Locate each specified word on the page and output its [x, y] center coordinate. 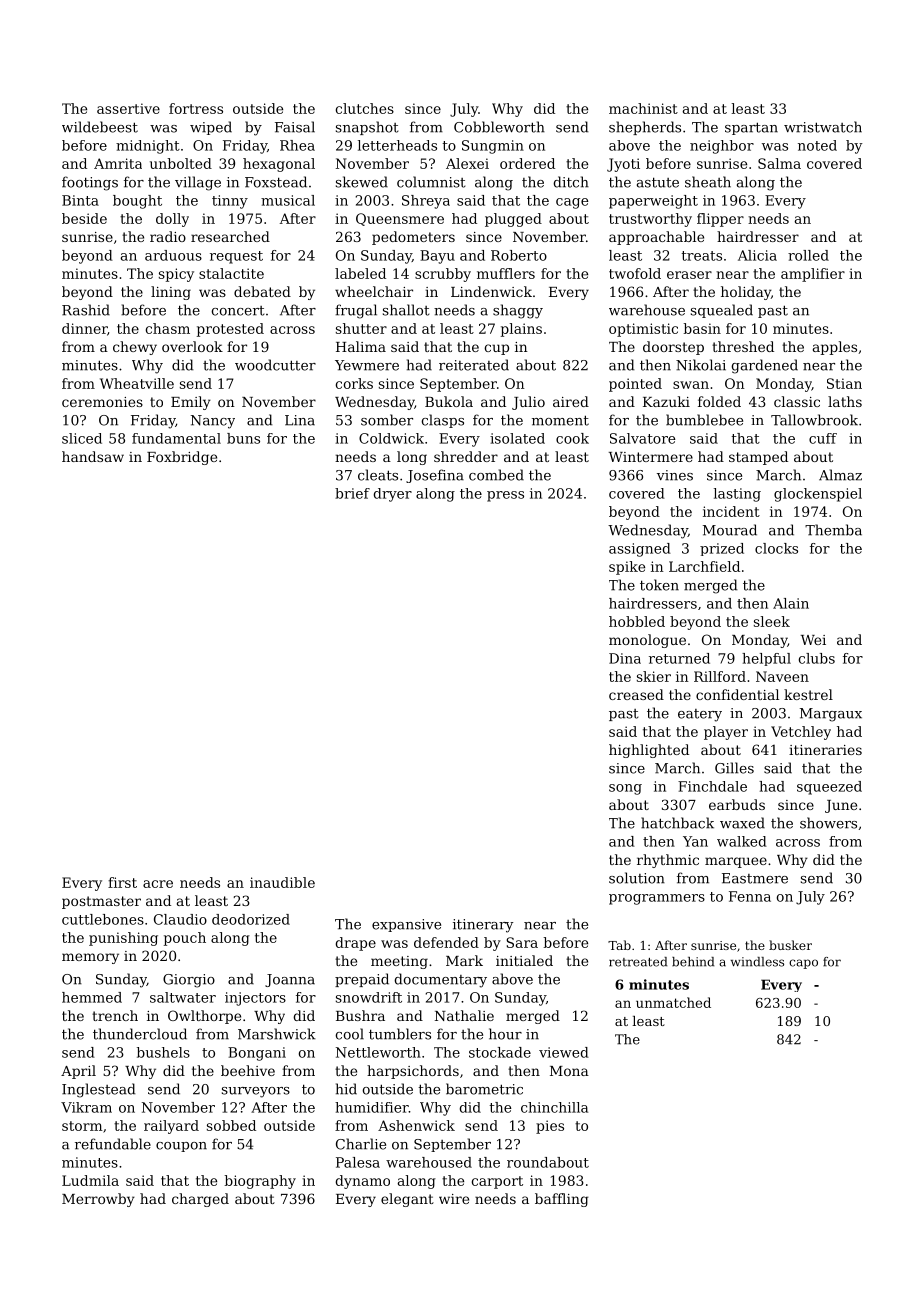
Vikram [86, 1107]
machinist [643, 108]
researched [230, 236]
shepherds [645, 128]
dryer [393, 495]
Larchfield [704, 566]
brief [352, 493]
